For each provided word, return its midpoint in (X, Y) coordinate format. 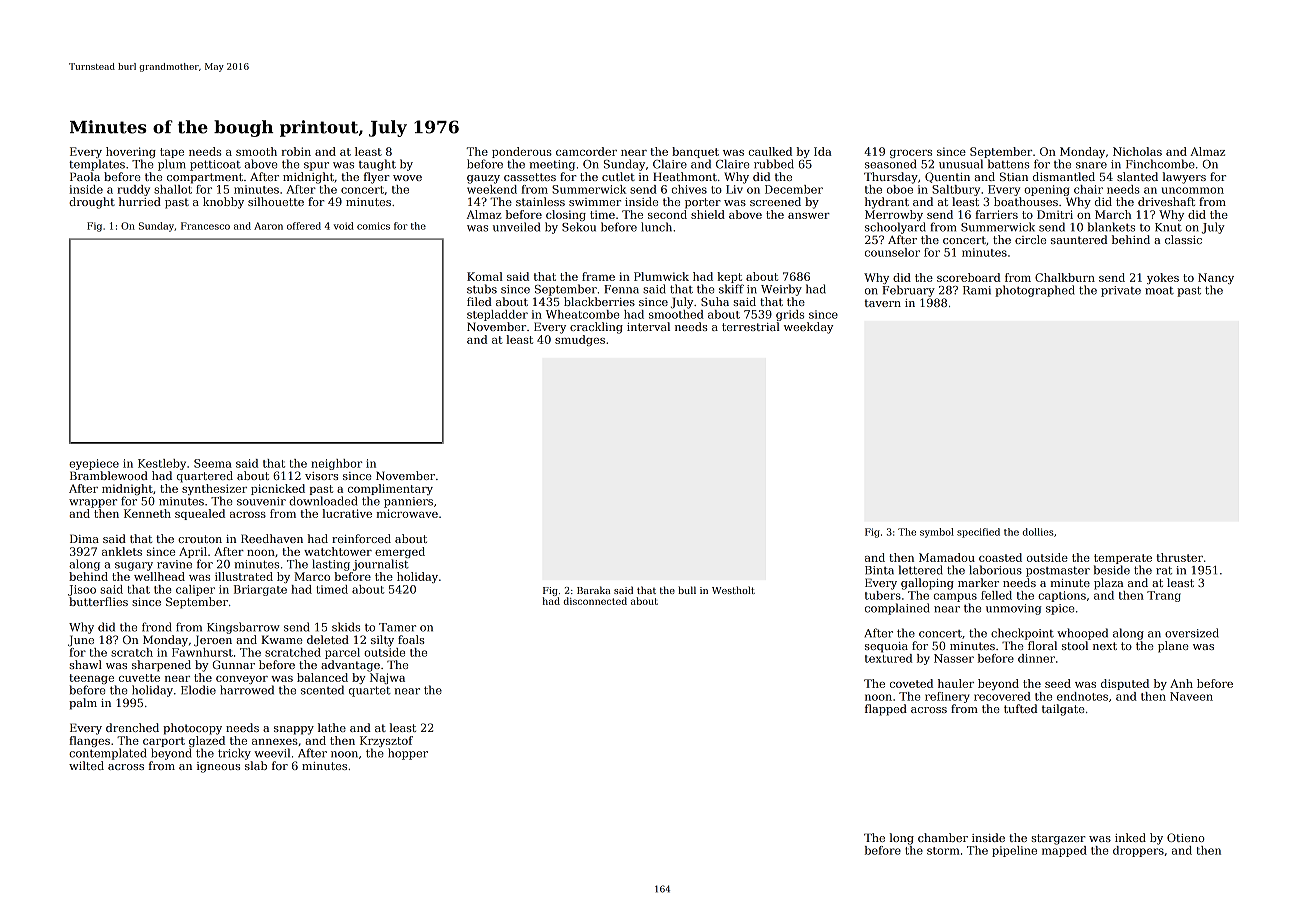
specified (978, 533)
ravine (174, 564)
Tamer (397, 627)
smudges (580, 340)
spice (1060, 609)
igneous (218, 767)
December (794, 189)
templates (97, 165)
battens (1009, 164)
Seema (213, 463)
